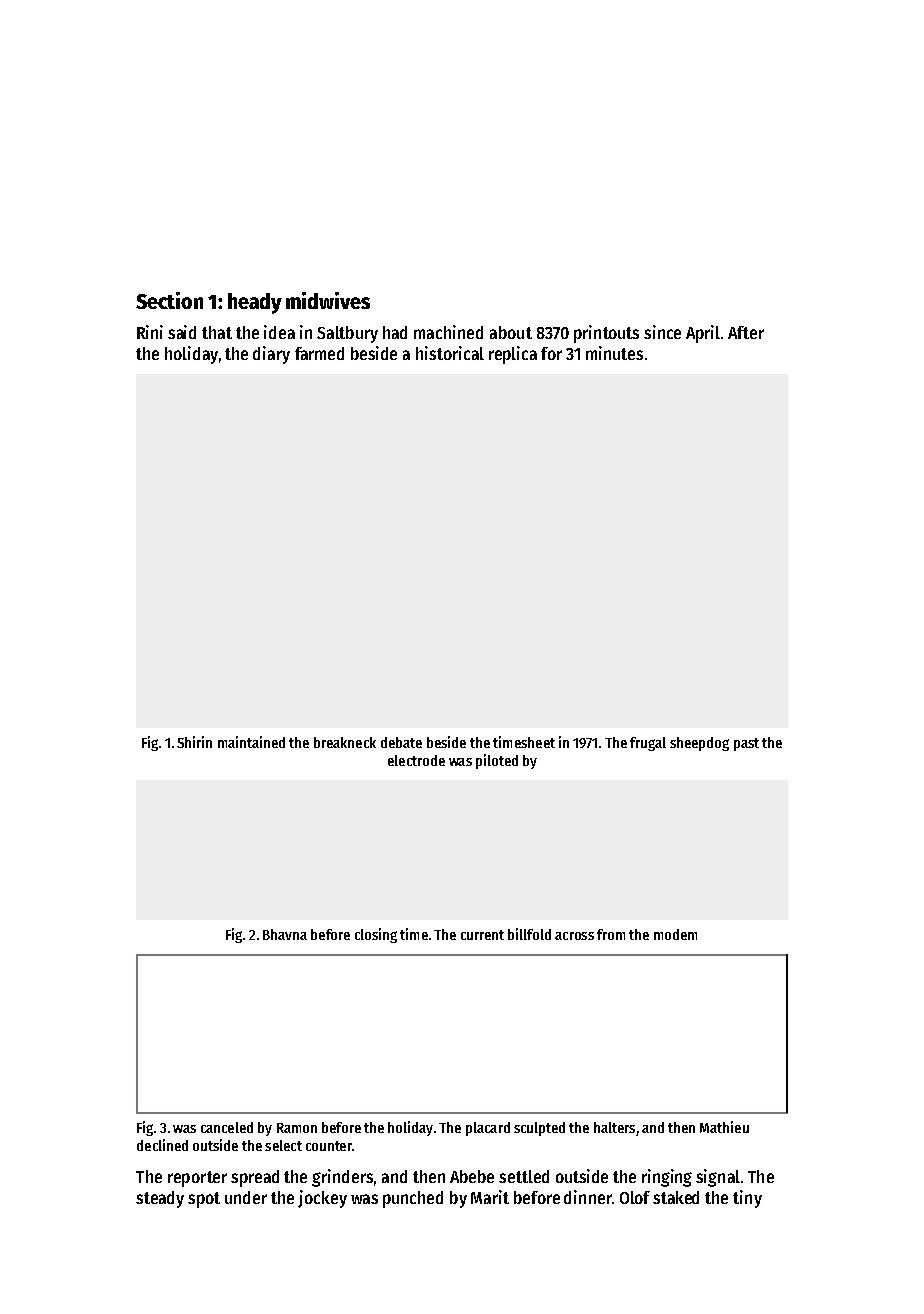 This screenshot has width=924, height=1314. What do you see at coordinates (322, 1199) in the screenshot?
I see `jockey` at bounding box center [322, 1199].
